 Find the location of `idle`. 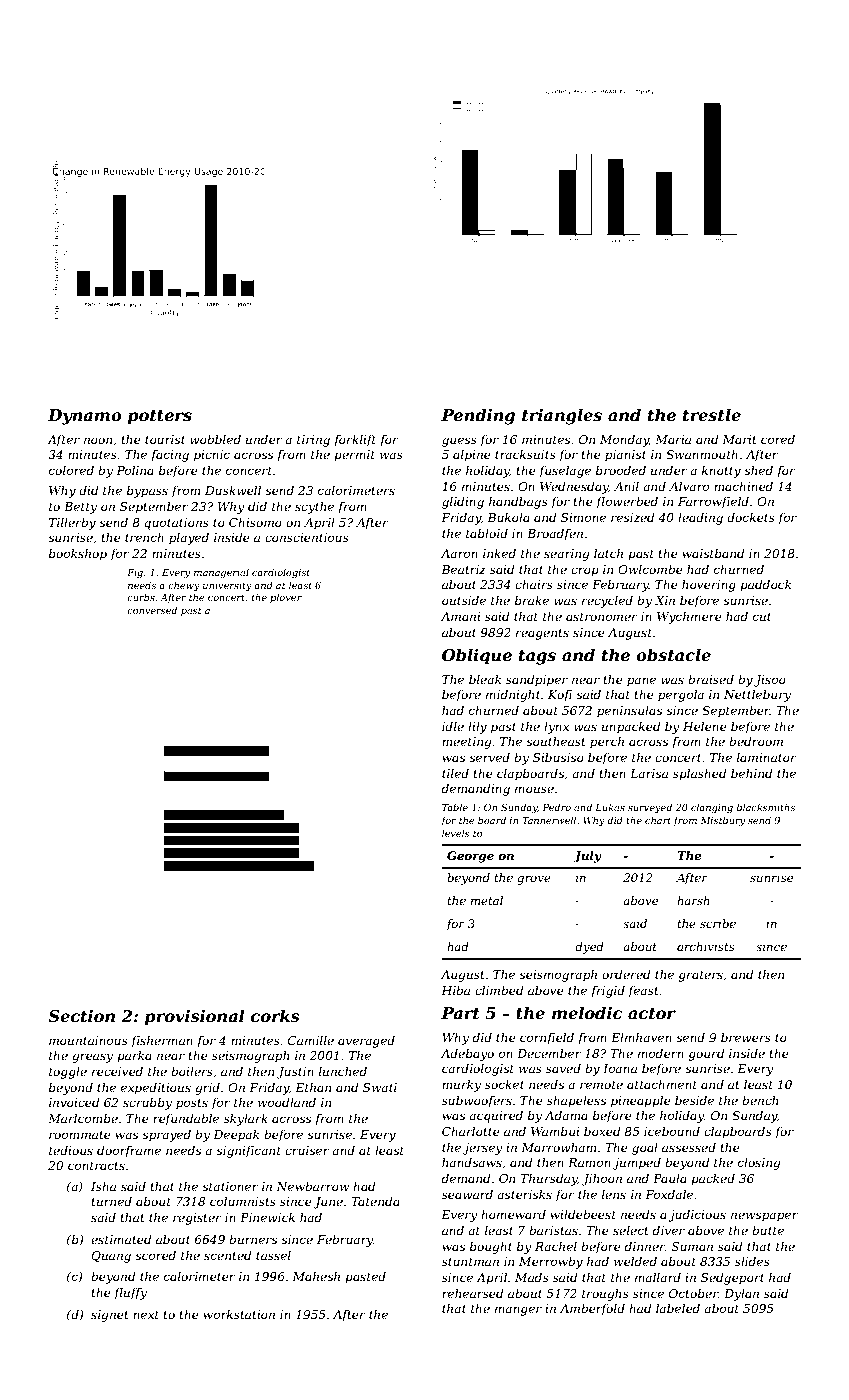

idle is located at coordinates (453, 726).
